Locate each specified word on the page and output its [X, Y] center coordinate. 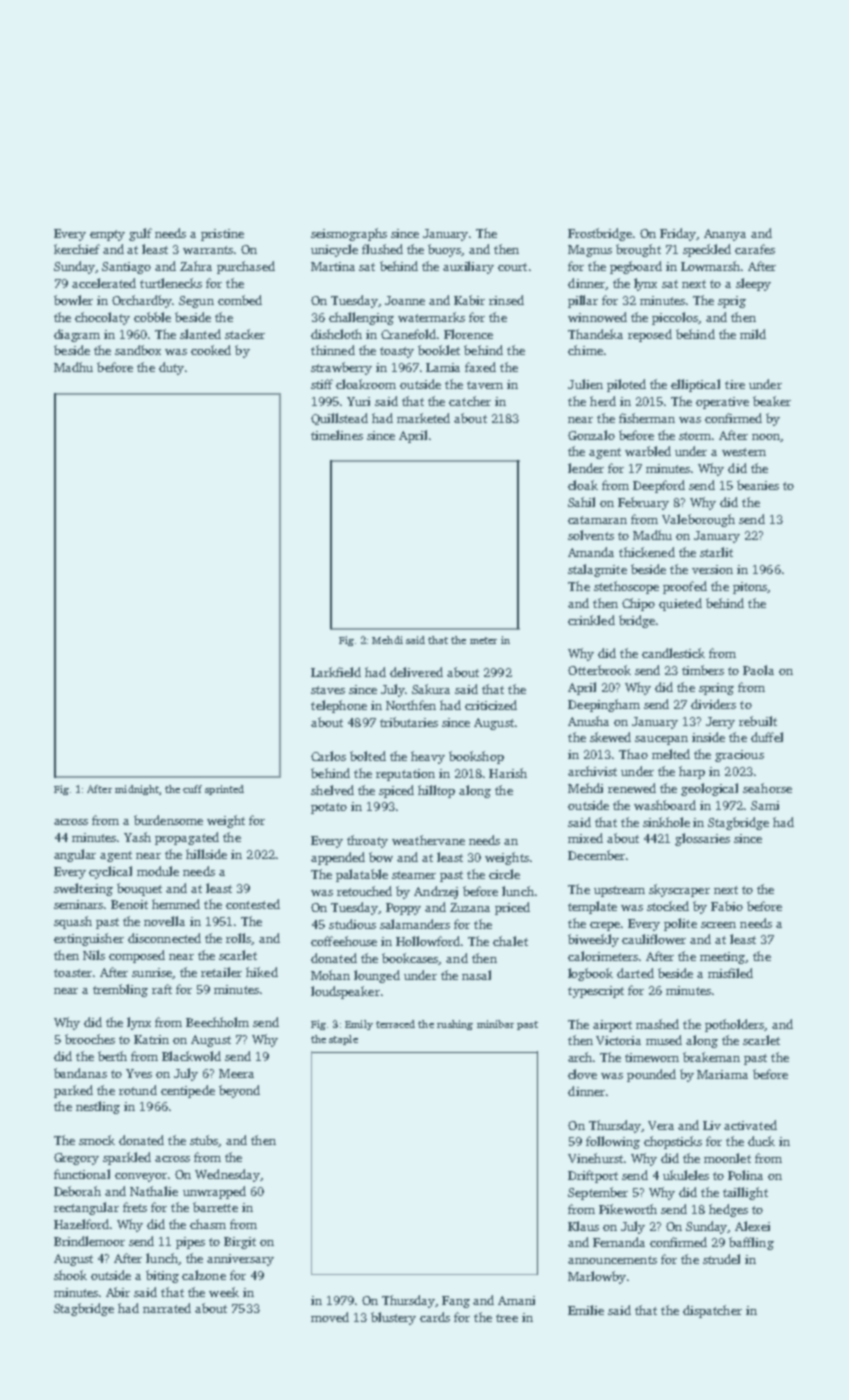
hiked [262, 972]
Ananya [725, 235]
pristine [222, 235]
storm [696, 436]
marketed [423, 418]
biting [162, 1276]
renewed [632, 788]
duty [171, 368]
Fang [456, 1302]
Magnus [590, 251]
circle [504, 874]
